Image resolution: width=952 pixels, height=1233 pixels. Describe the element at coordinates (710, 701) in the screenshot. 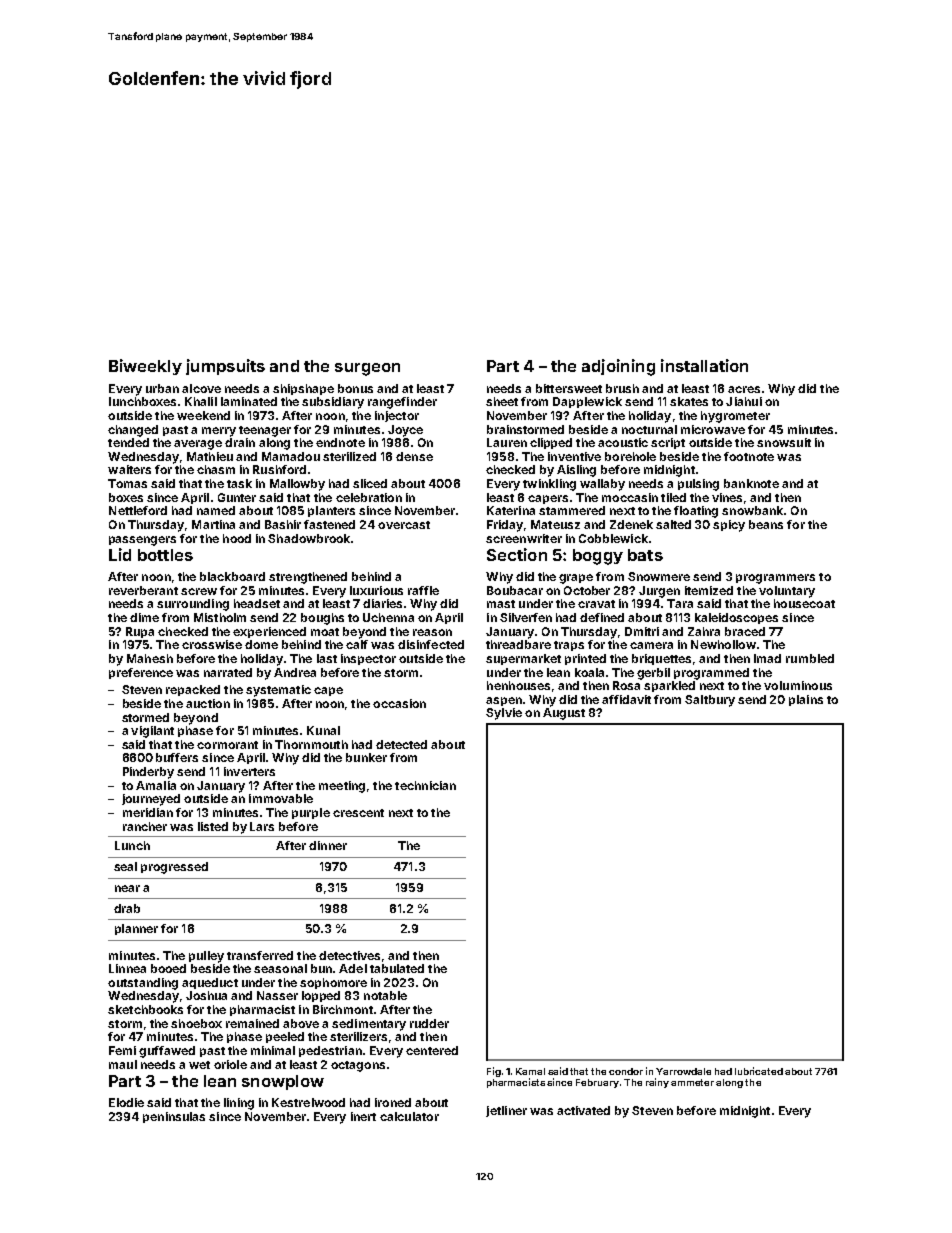

I see `Saltbury` at that location.
